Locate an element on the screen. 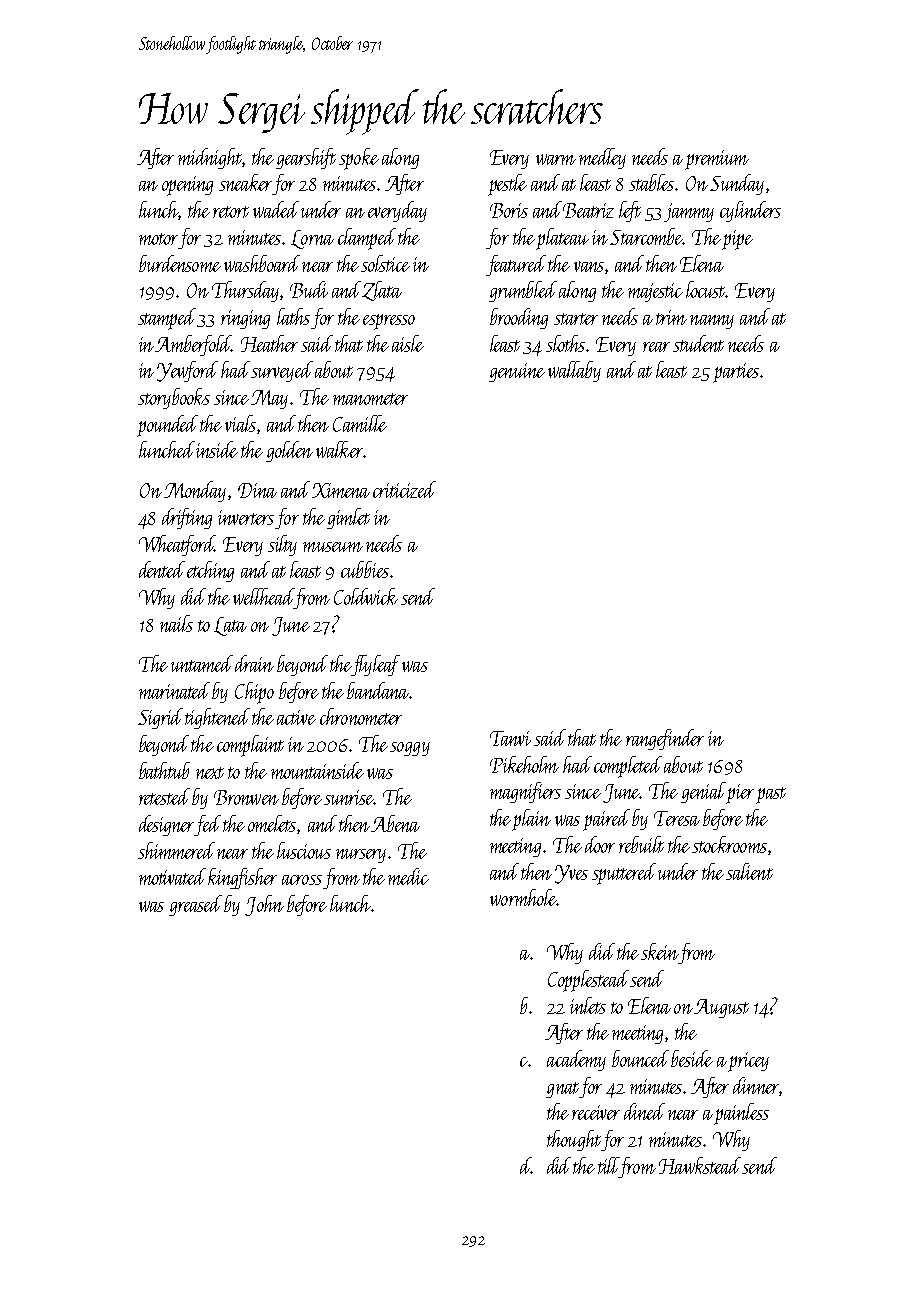 Image resolution: width=924 pixels, height=1311 pixels. thought is located at coordinates (574, 1140).
